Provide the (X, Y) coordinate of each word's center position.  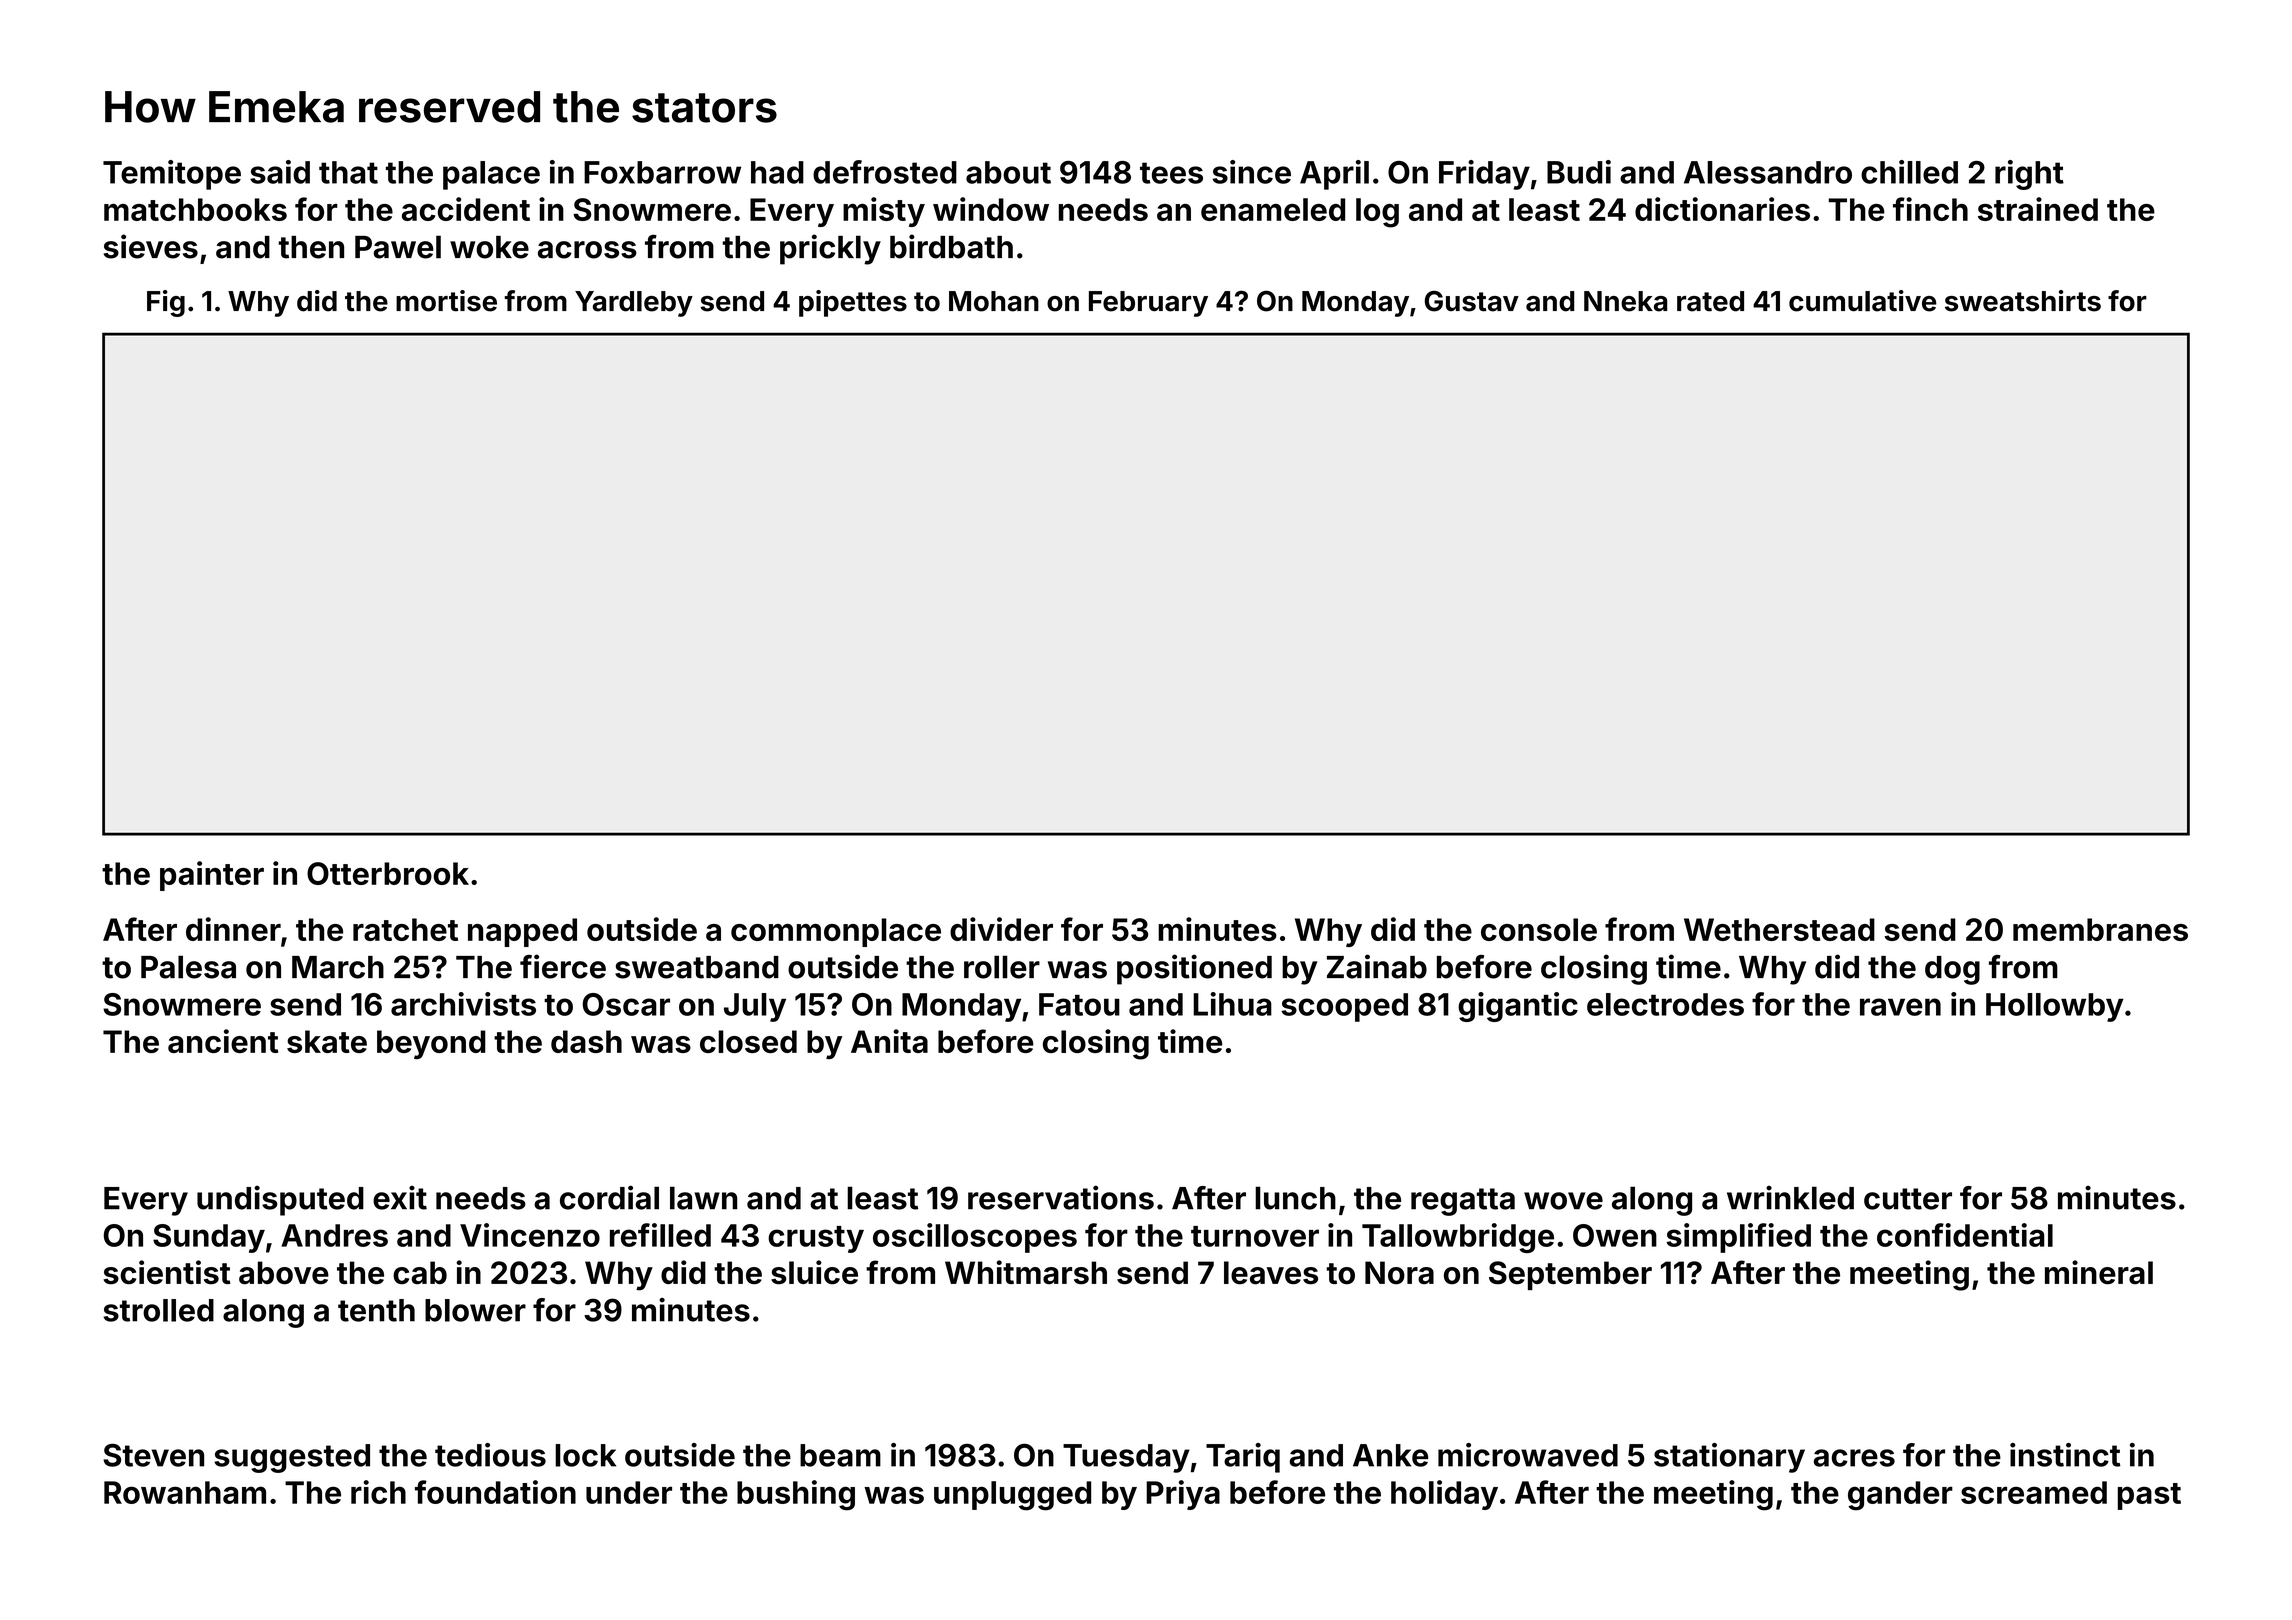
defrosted (885, 172)
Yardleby (634, 304)
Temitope (172, 175)
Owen (1615, 1235)
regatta (1463, 1202)
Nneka (1625, 301)
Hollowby (2055, 1007)
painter (212, 876)
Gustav (1472, 301)
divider (1001, 929)
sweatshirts (2023, 301)
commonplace (836, 932)
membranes (2100, 929)
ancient (223, 1041)
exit (400, 1198)
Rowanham (185, 1492)
